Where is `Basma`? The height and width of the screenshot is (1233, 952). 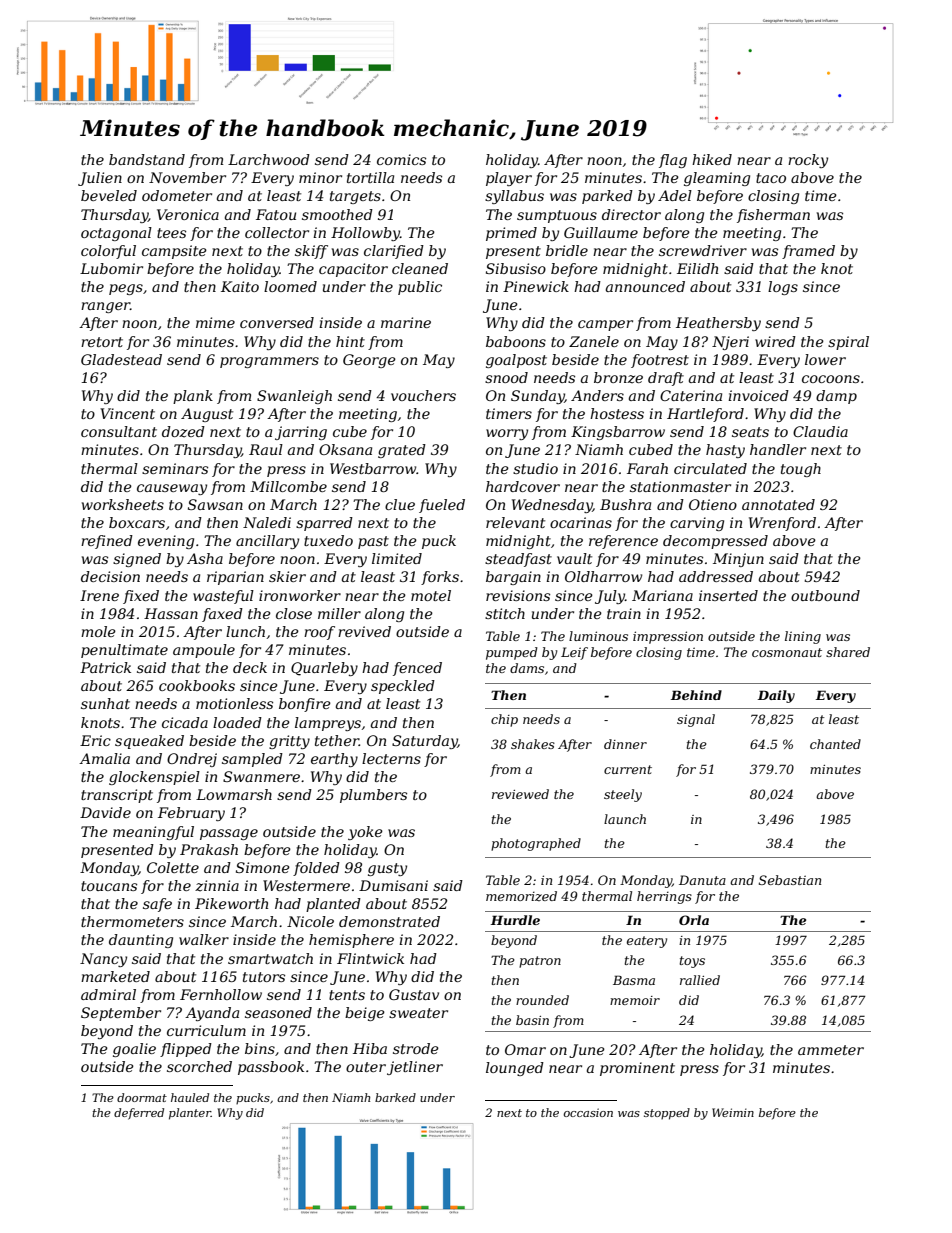
Basma is located at coordinates (634, 980).
